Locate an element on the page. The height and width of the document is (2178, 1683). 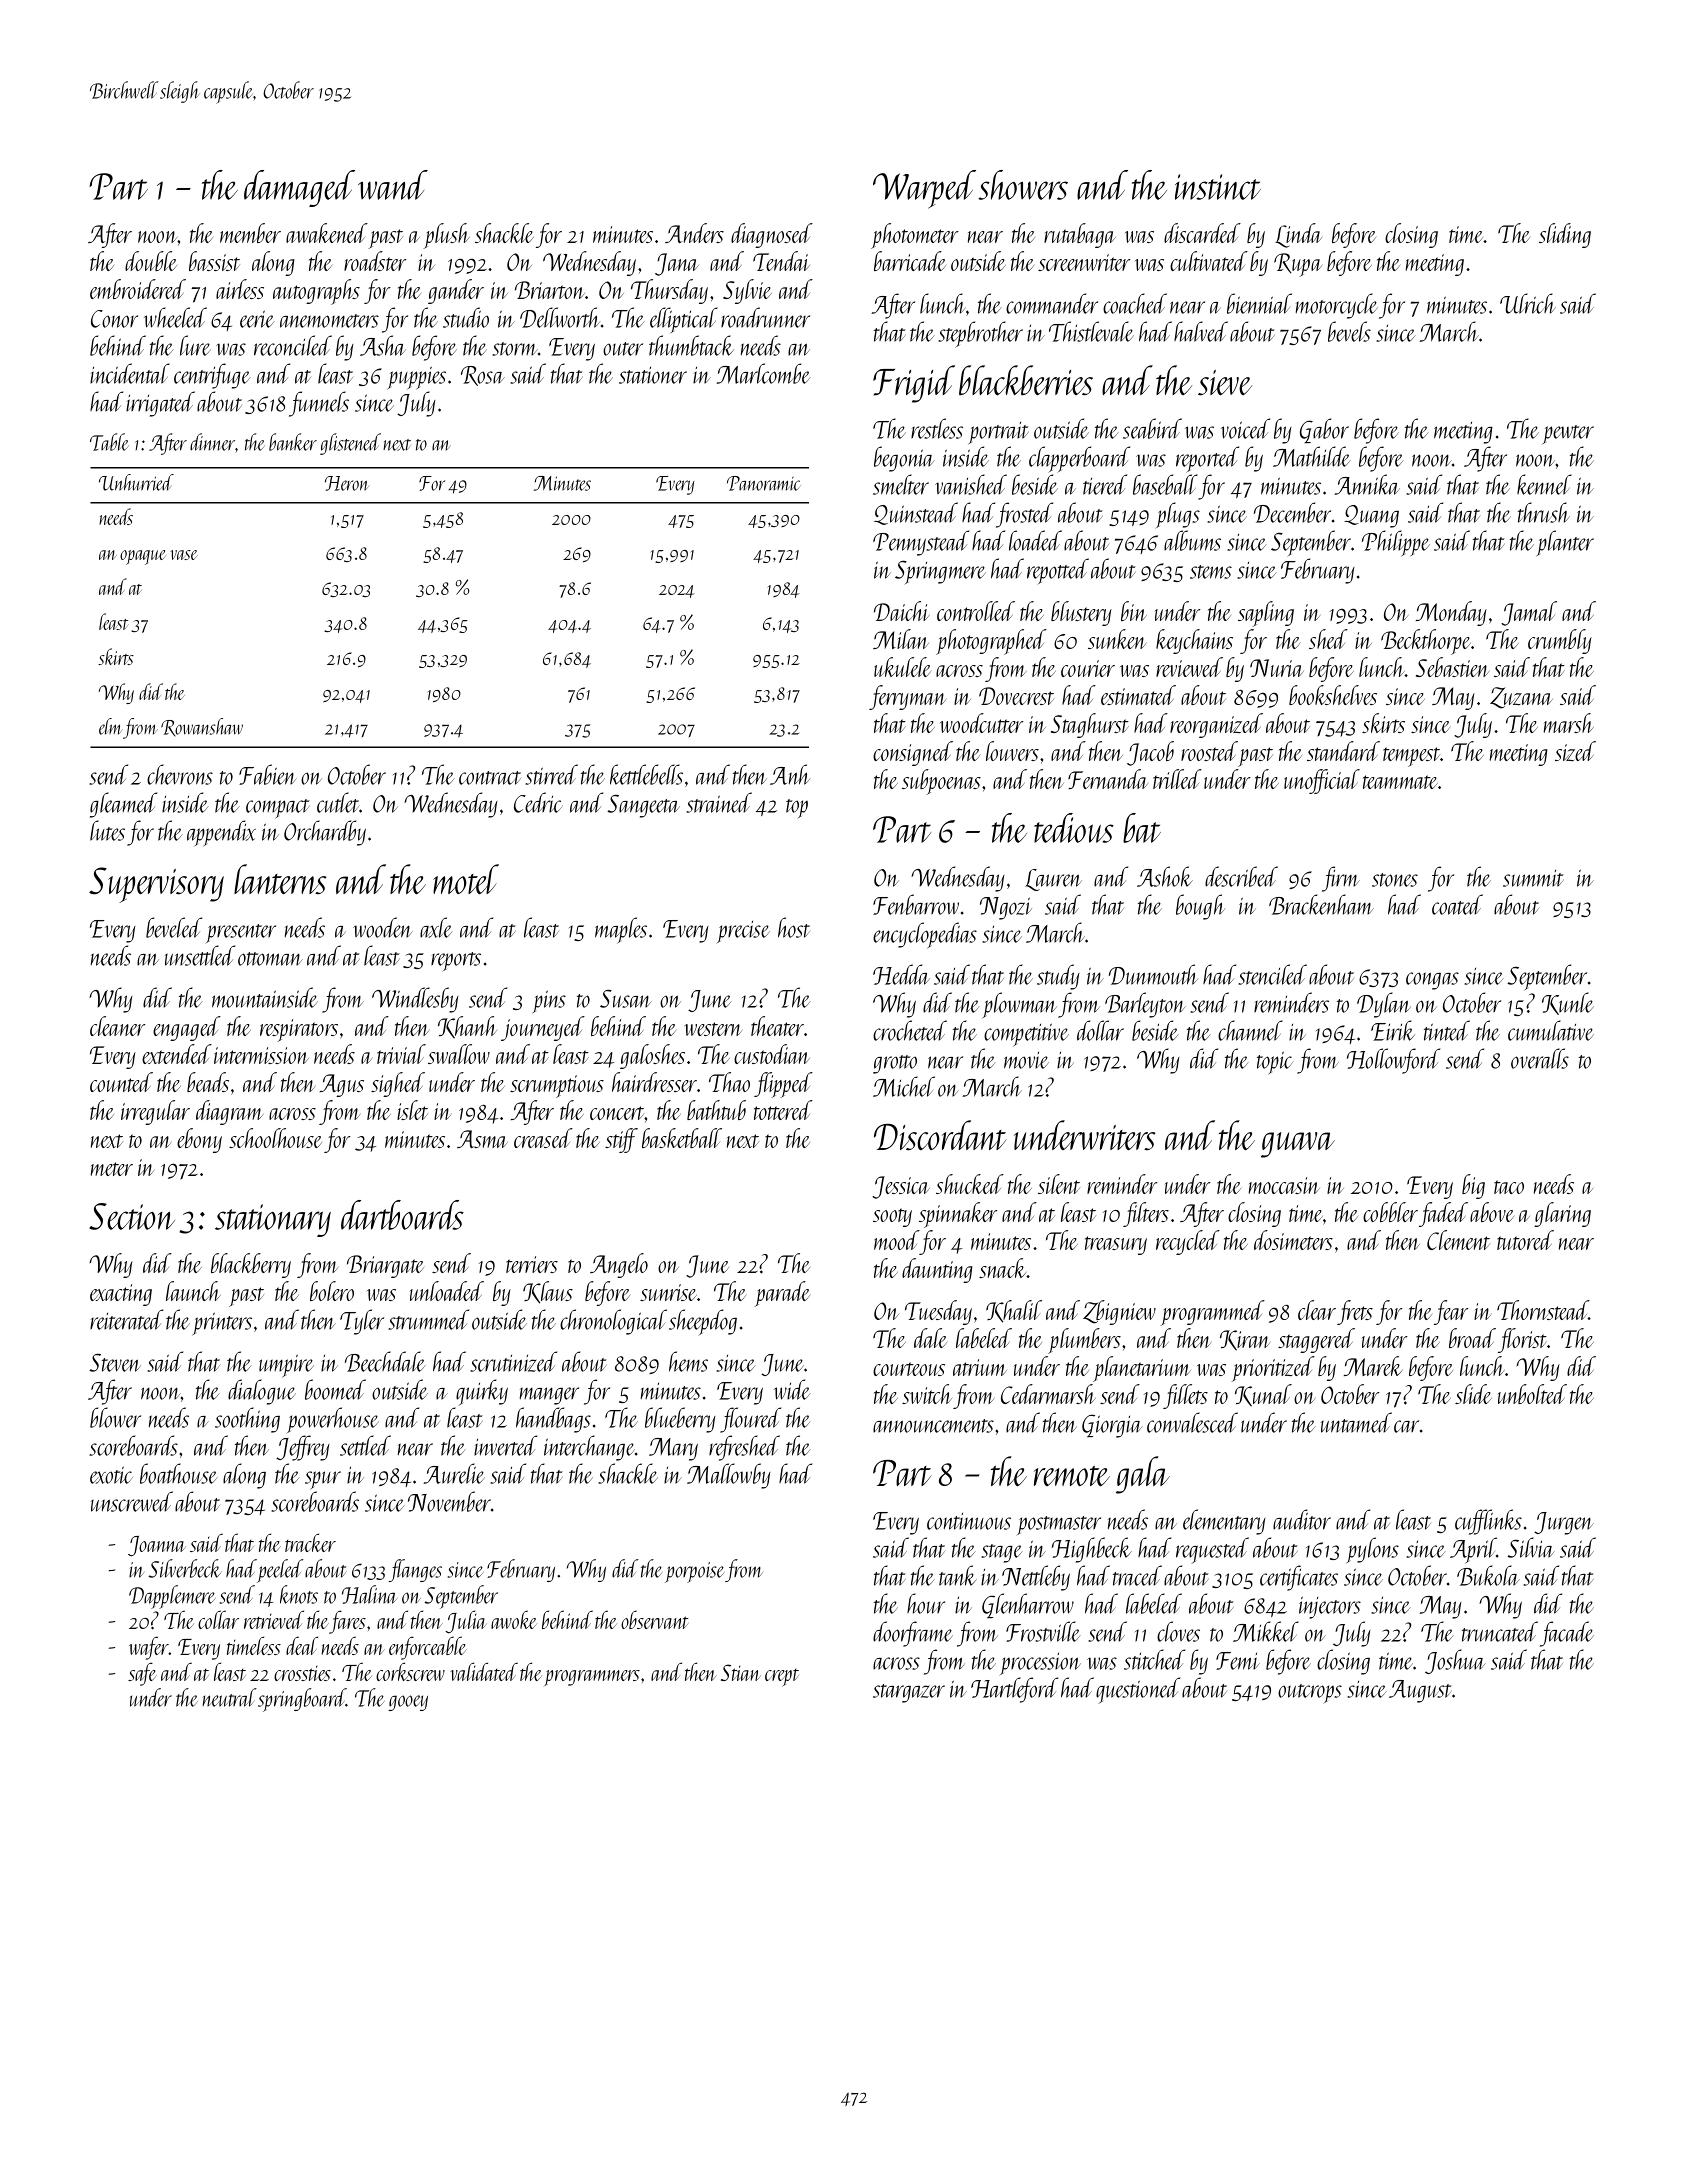
Philippe is located at coordinates (1396, 543).
